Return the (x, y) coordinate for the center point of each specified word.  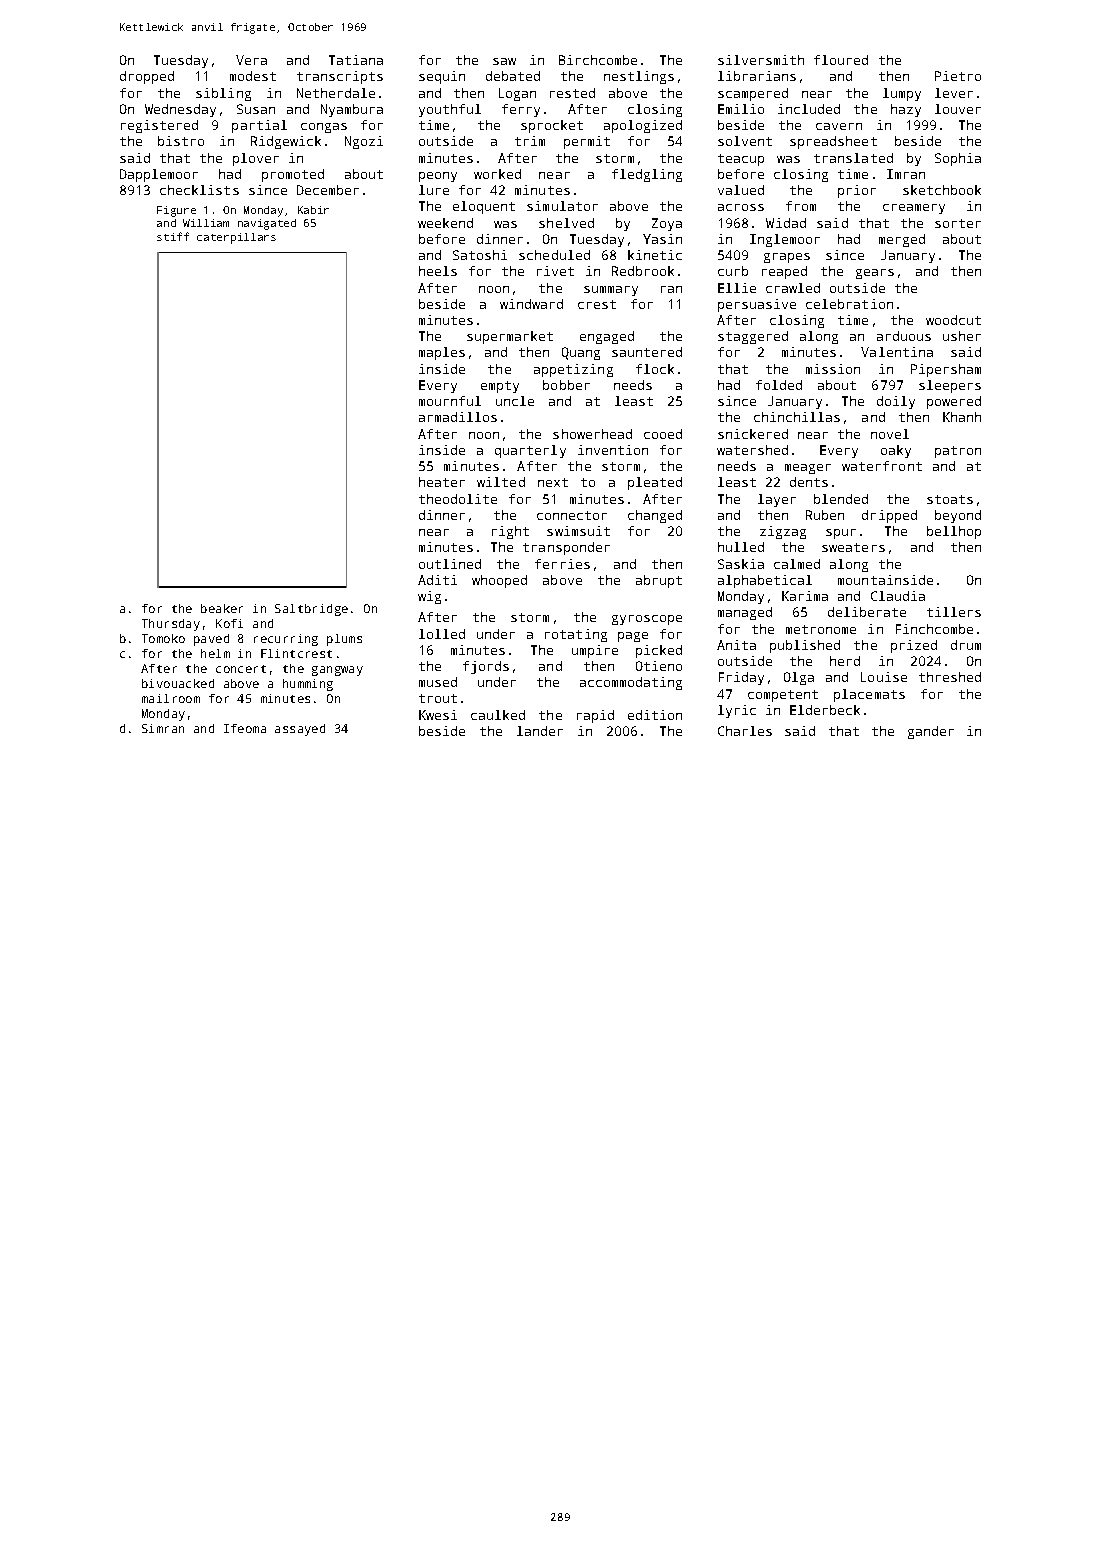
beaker (222, 608)
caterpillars (236, 238)
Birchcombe (598, 60)
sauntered (647, 352)
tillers (954, 612)
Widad (786, 223)
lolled (442, 634)
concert (241, 669)
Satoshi (480, 255)
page (633, 637)
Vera (251, 60)
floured (841, 60)
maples (442, 353)
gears (875, 274)
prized (914, 646)
